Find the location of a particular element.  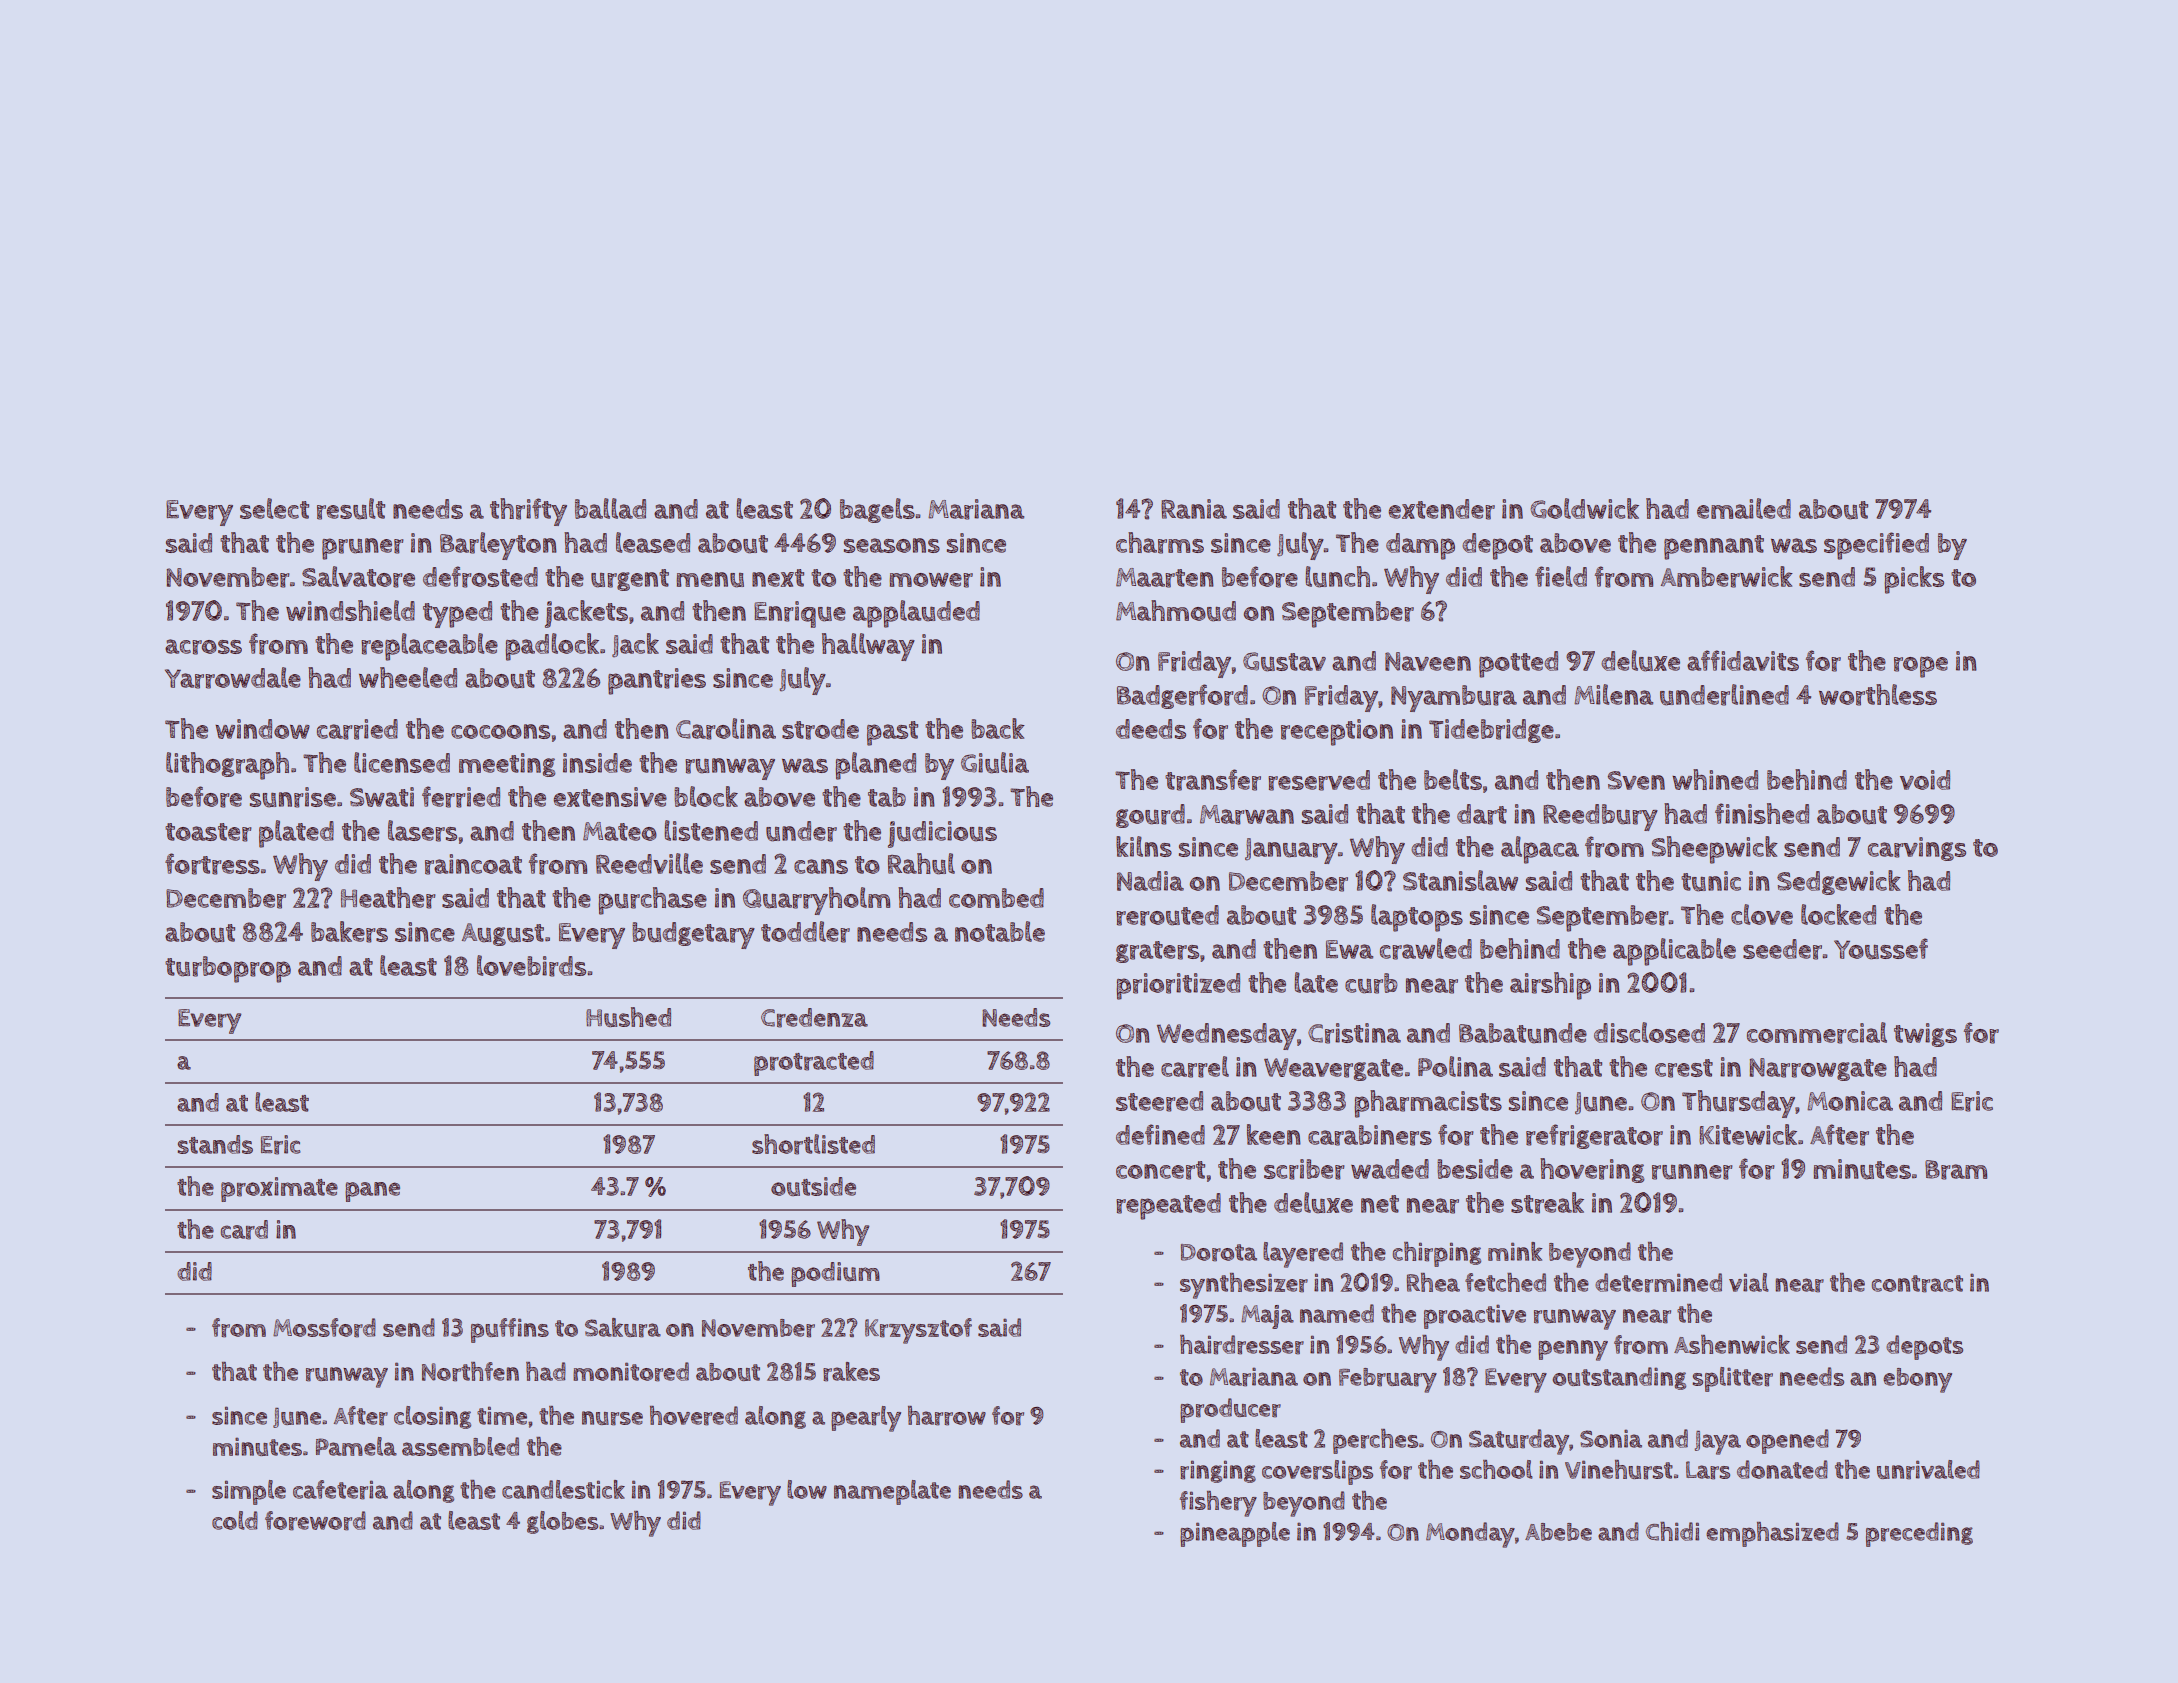

pruner is located at coordinates (362, 549).
